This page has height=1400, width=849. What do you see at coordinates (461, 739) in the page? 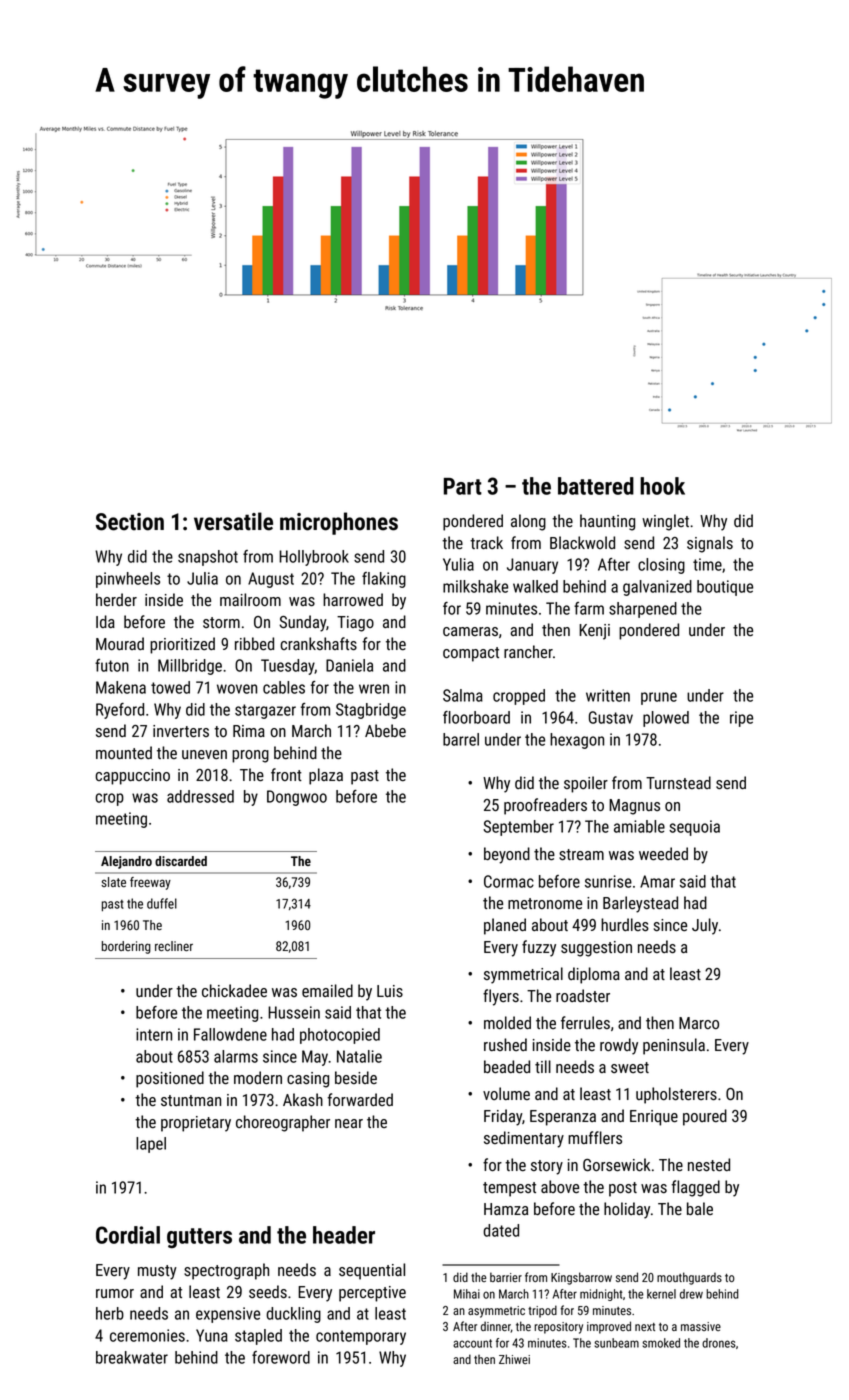
I see `barrel` at bounding box center [461, 739].
